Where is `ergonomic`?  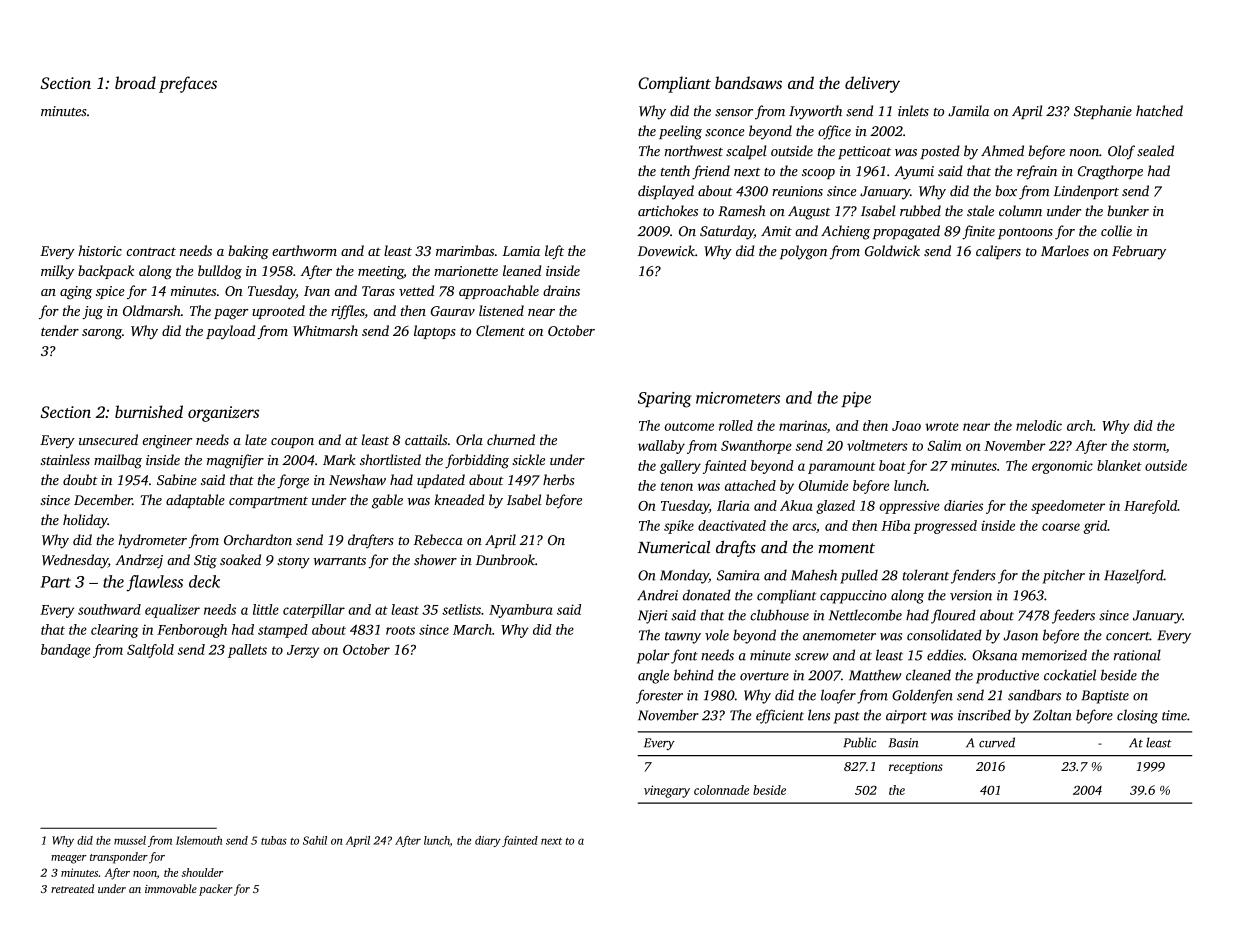
ergonomic is located at coordinates (1062, 467).
